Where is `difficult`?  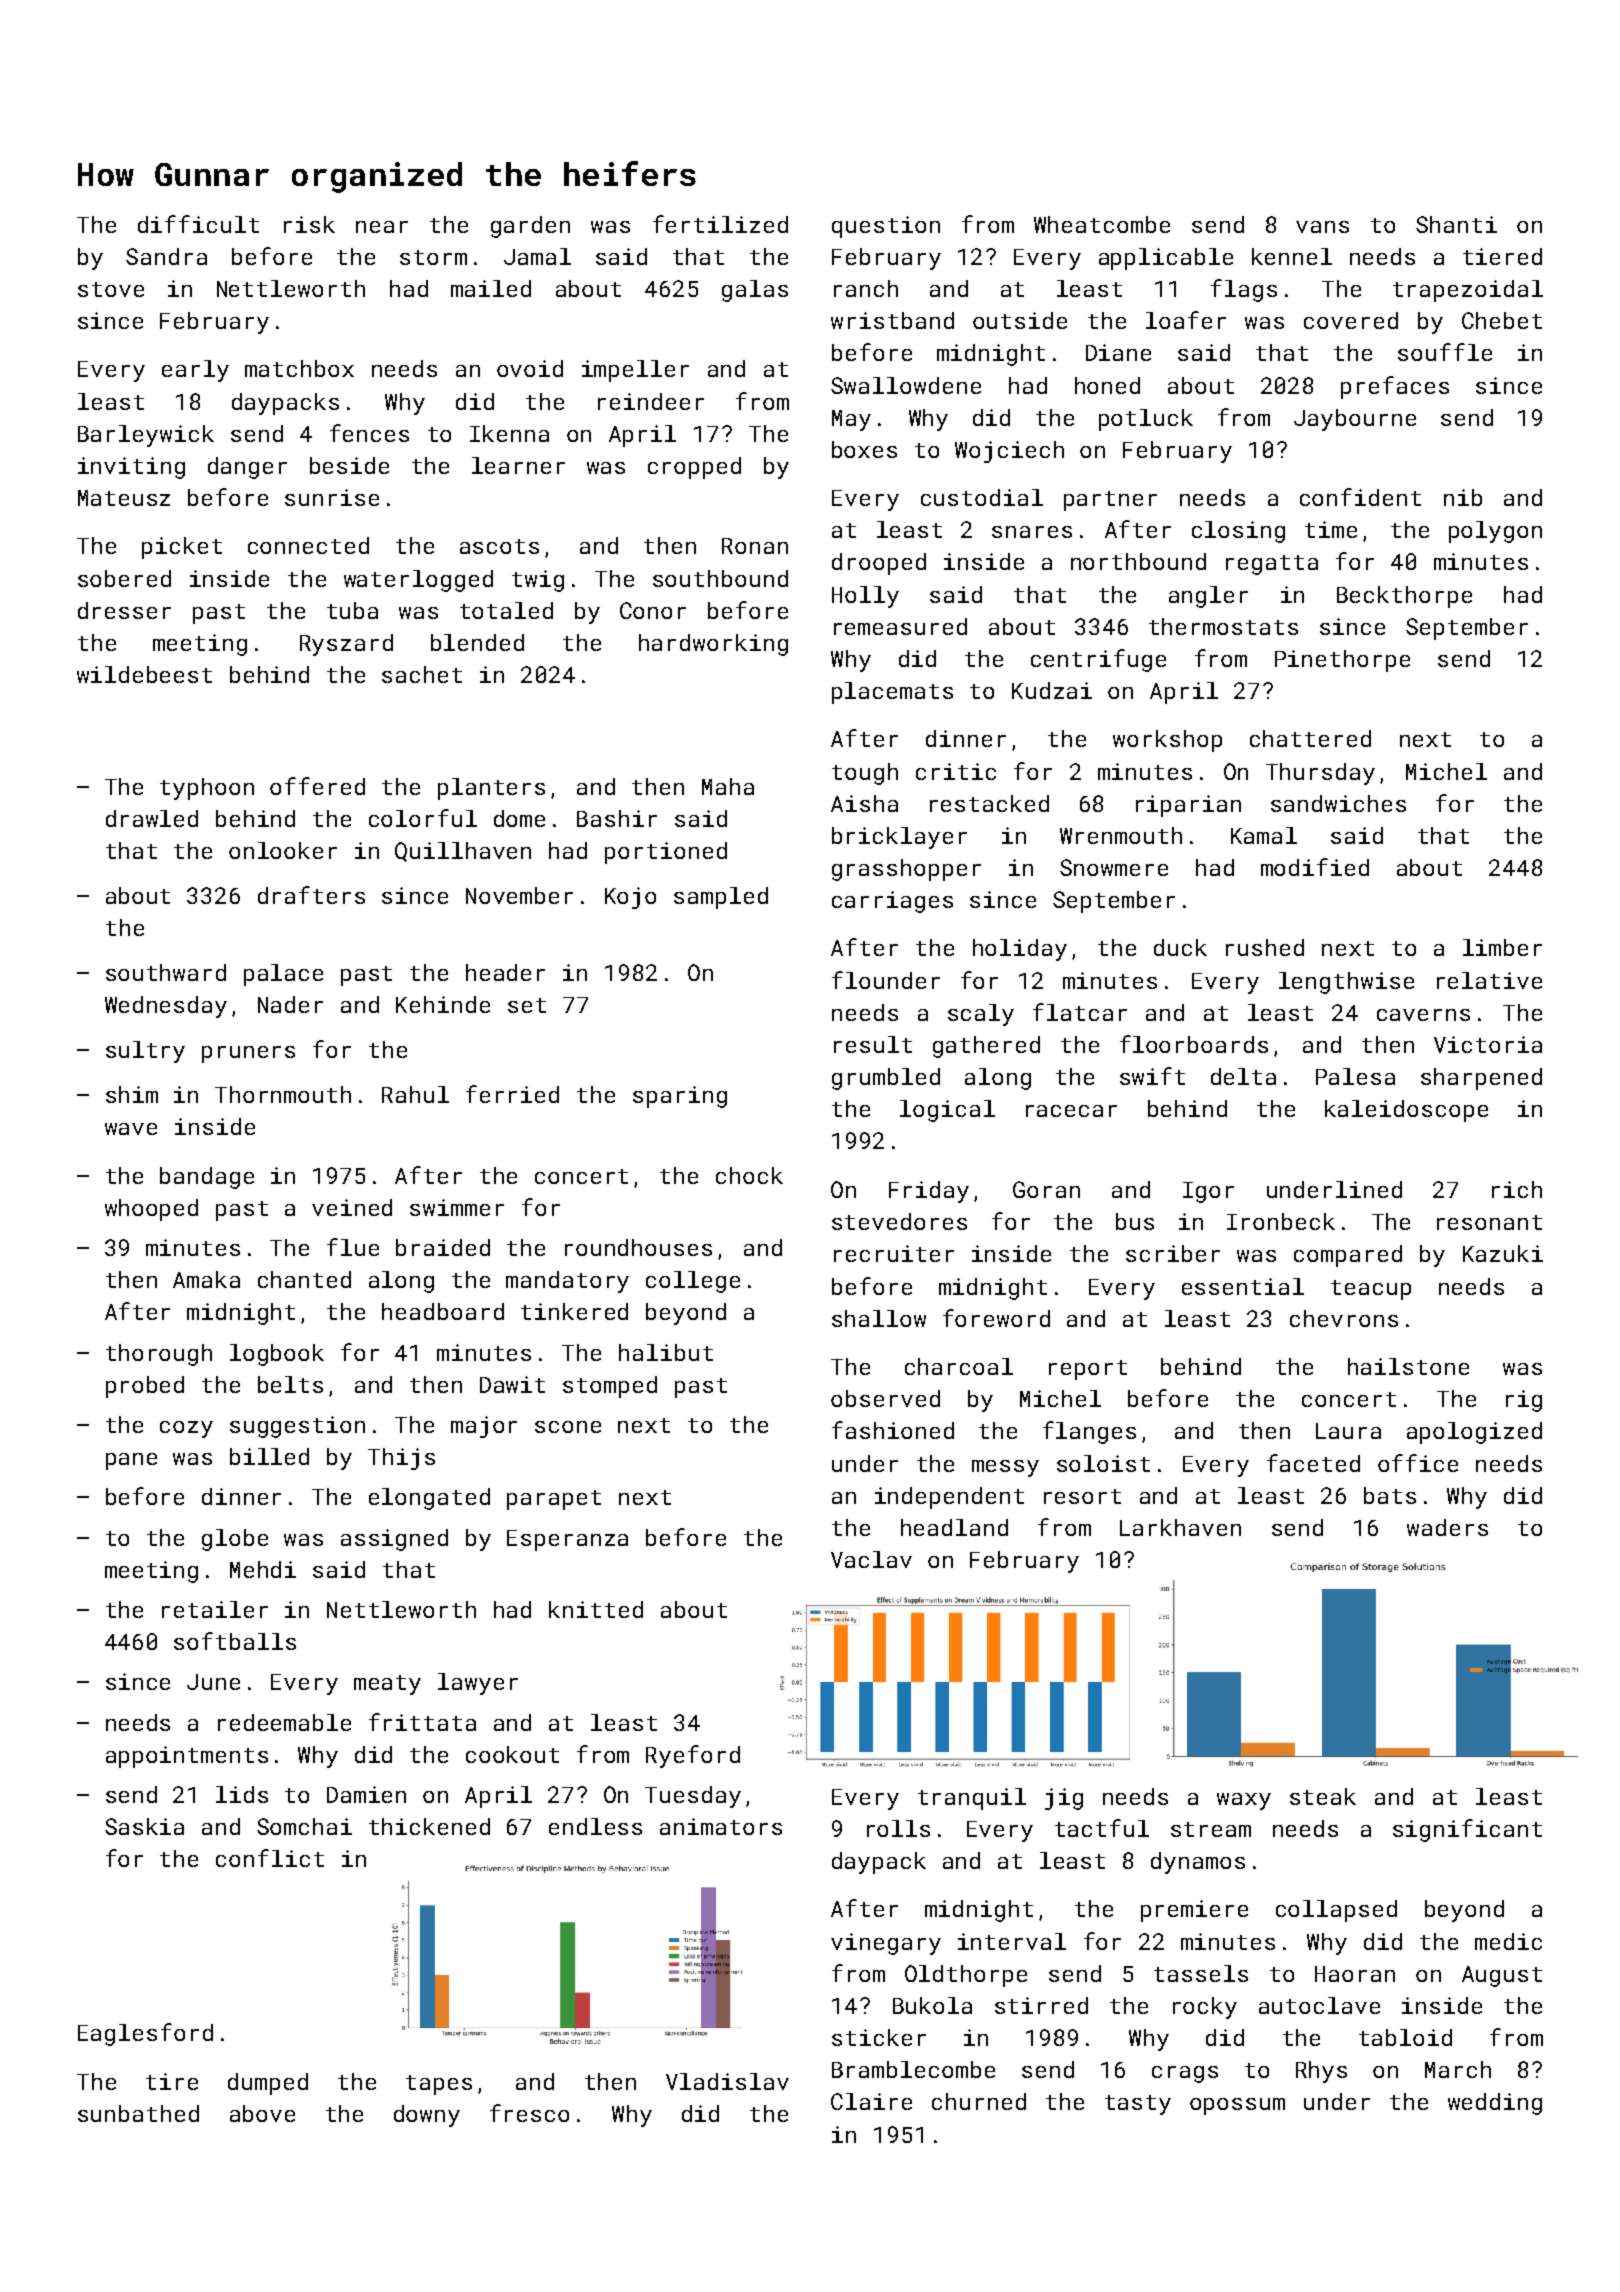 difficult is located at coordinates (198, 224).
